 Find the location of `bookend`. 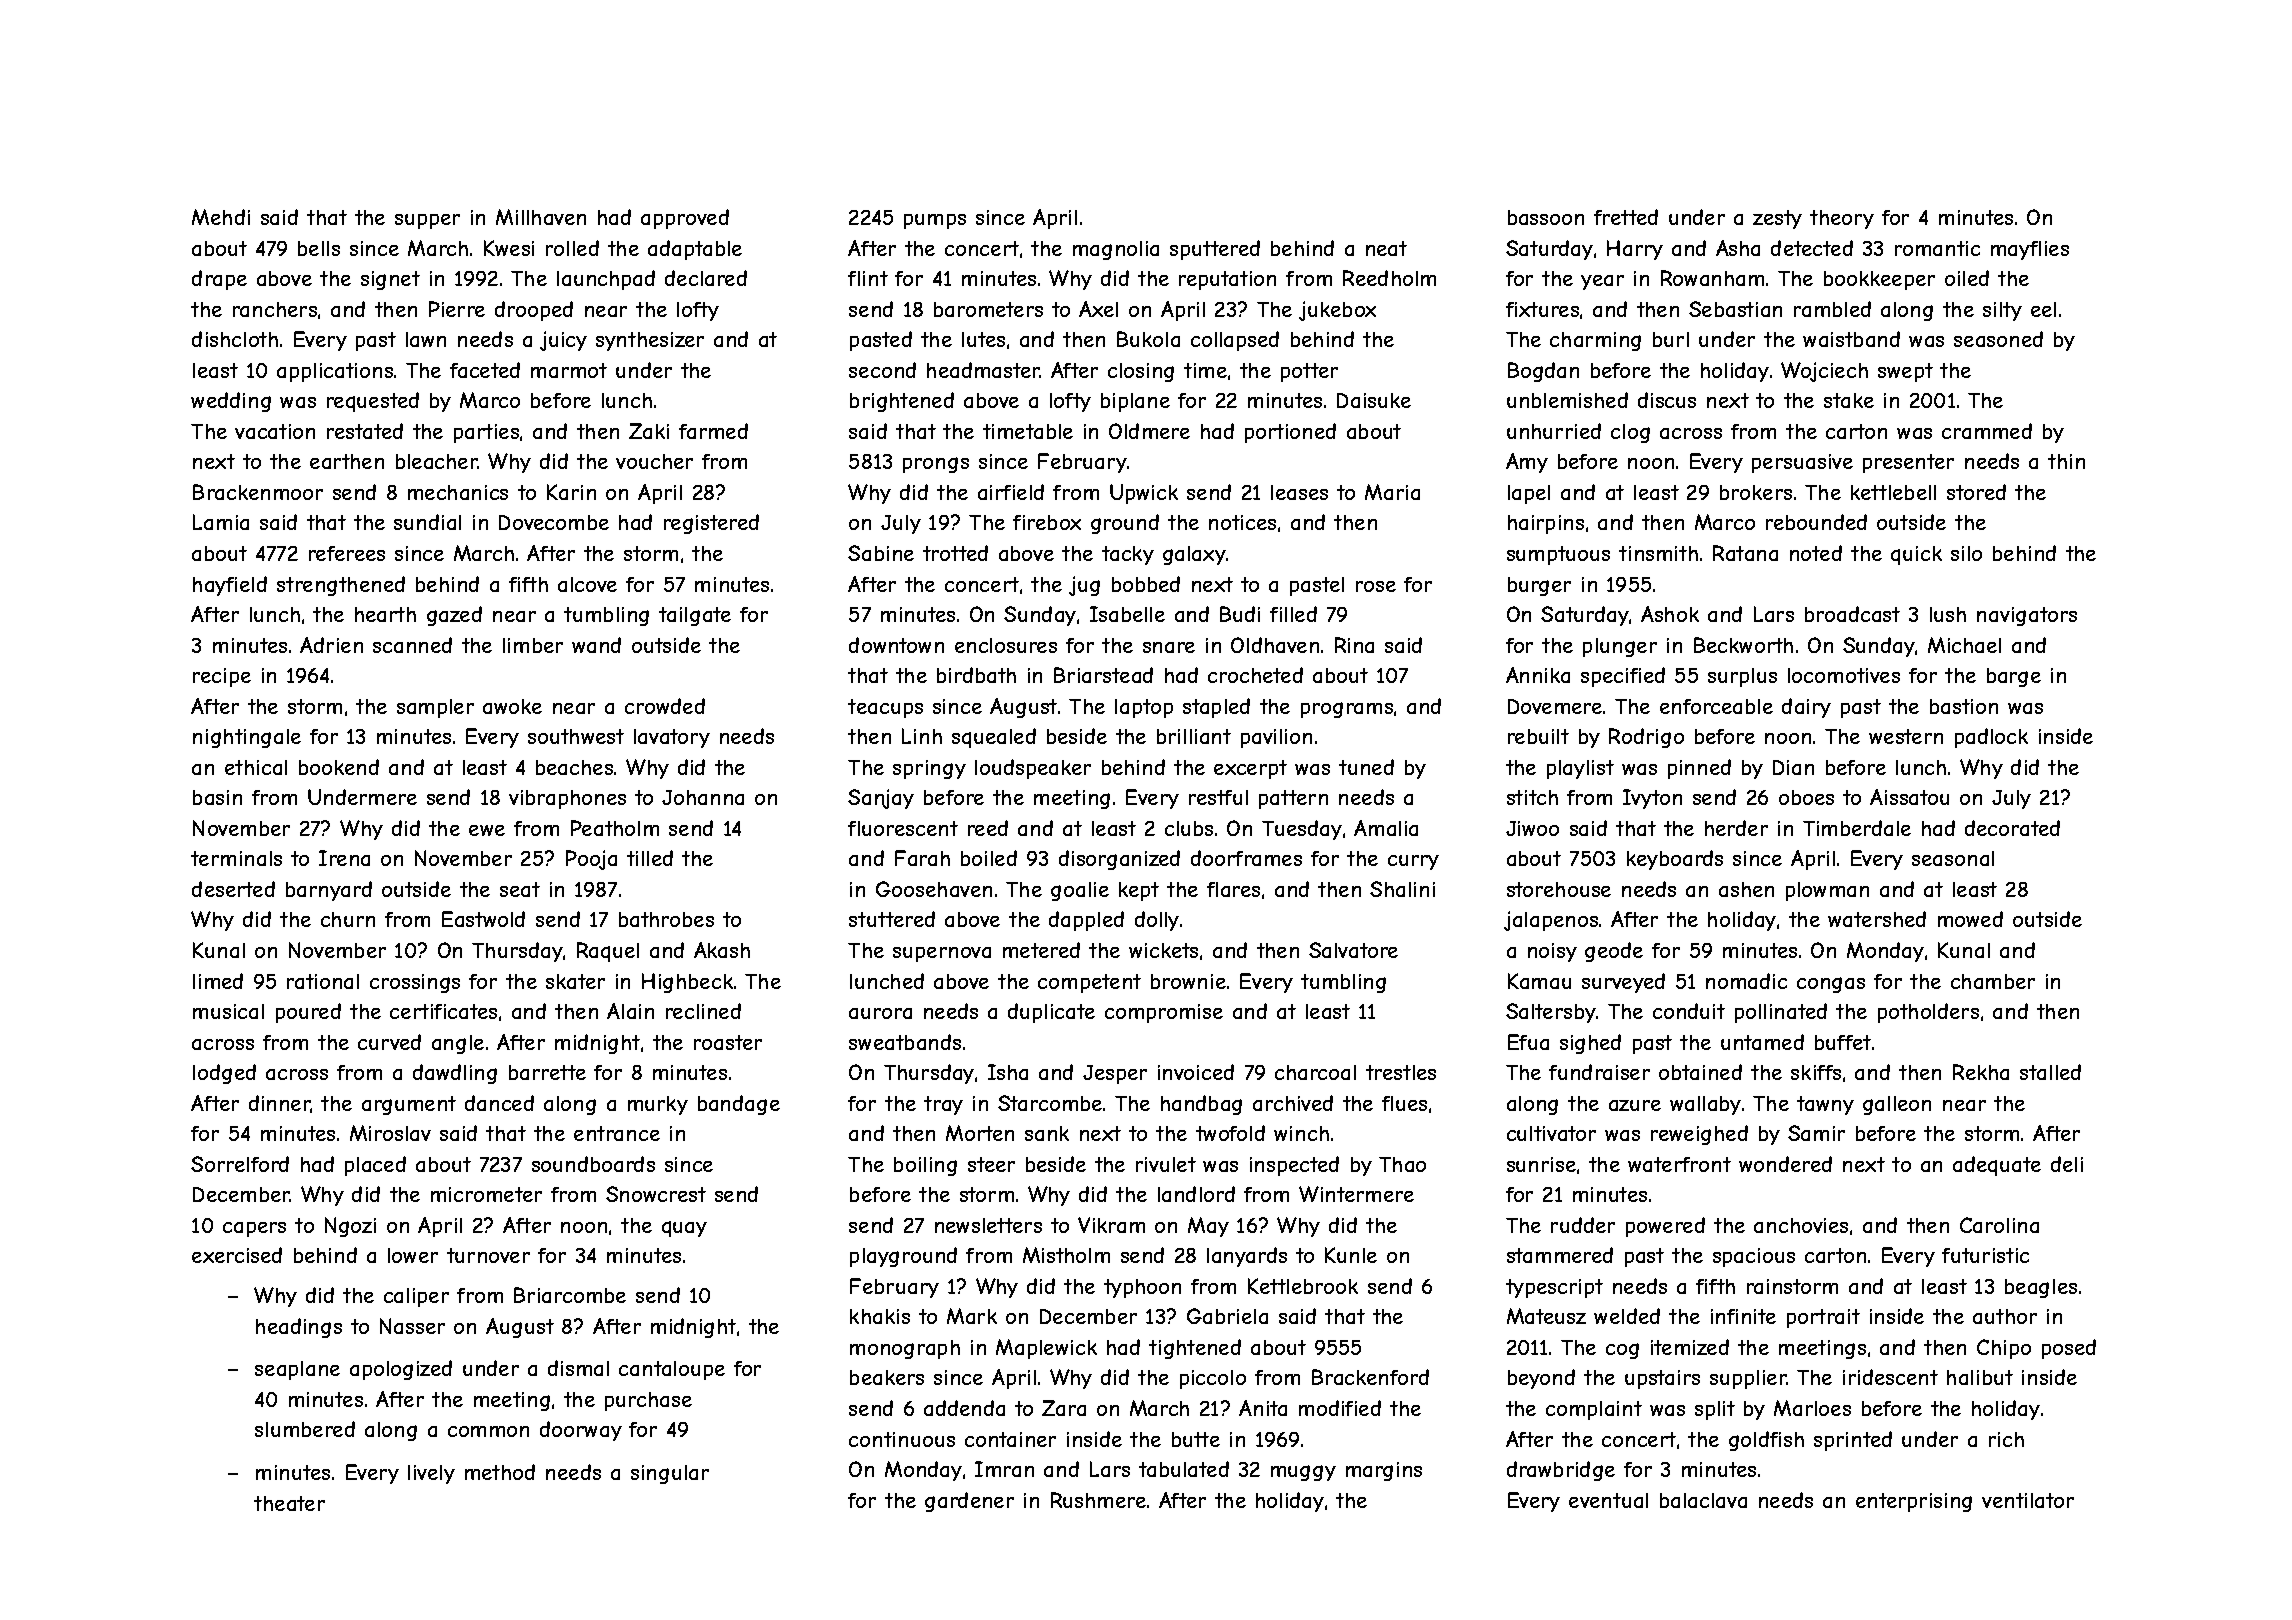

bookend is located at coordinates (339, 767).
